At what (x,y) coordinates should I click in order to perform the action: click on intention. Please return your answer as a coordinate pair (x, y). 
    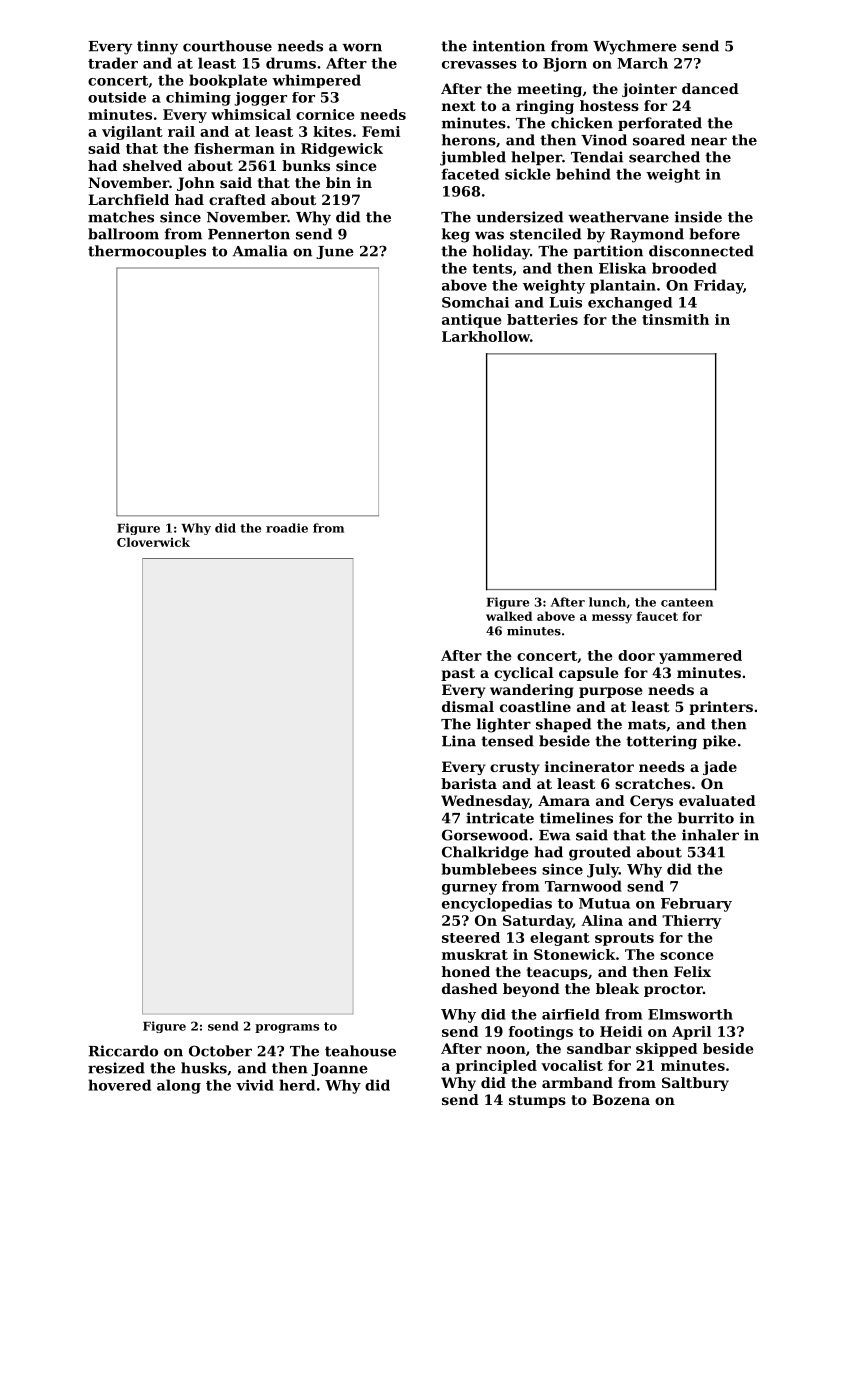
    Looking at the image, I should click on (509, 46).
